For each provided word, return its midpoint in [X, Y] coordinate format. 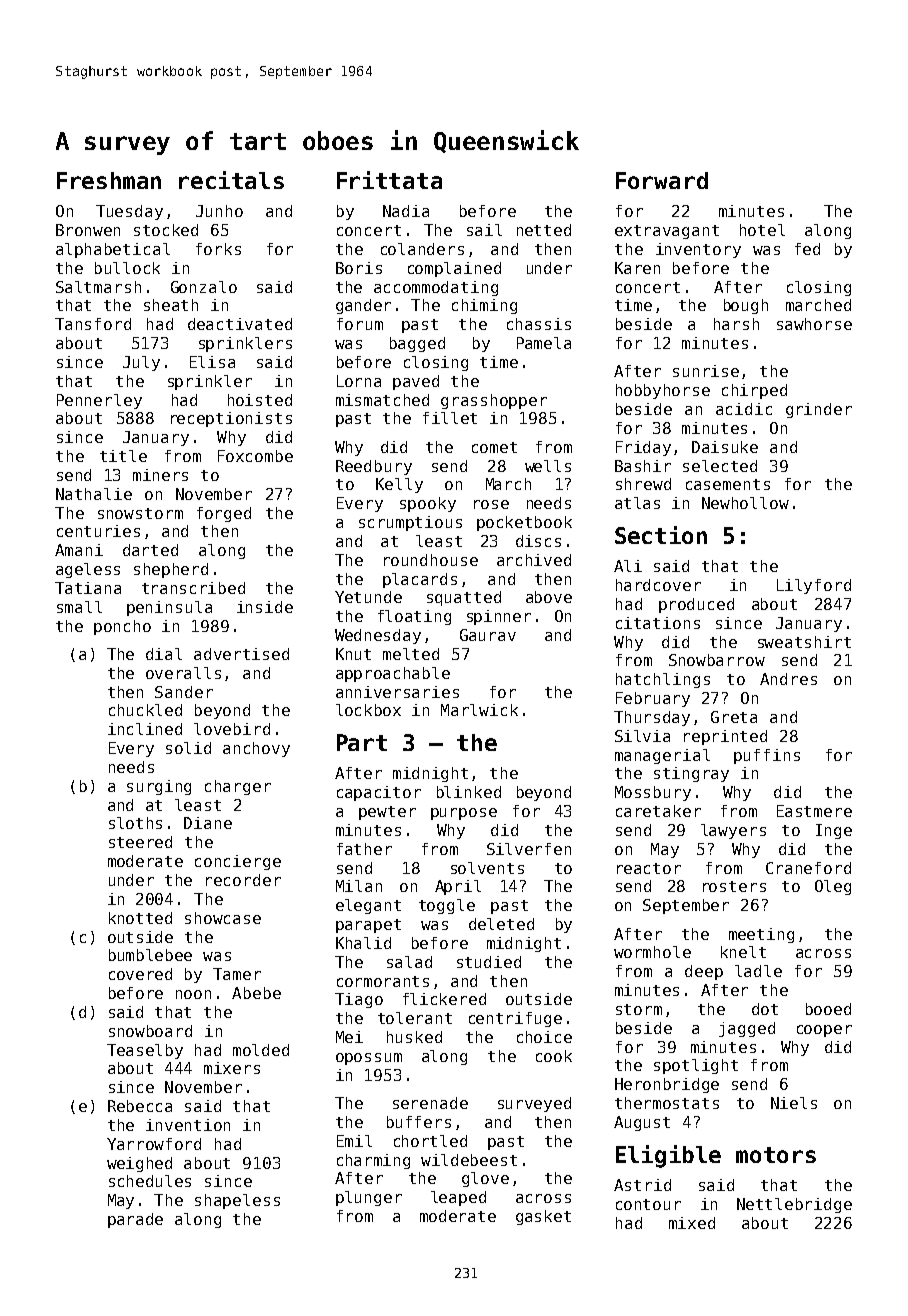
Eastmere [814, 811]
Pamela [544, 343]
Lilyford [814, 586]
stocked [166, 230]
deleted [501, 924]
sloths [135, 823]
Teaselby [145, 1051]
